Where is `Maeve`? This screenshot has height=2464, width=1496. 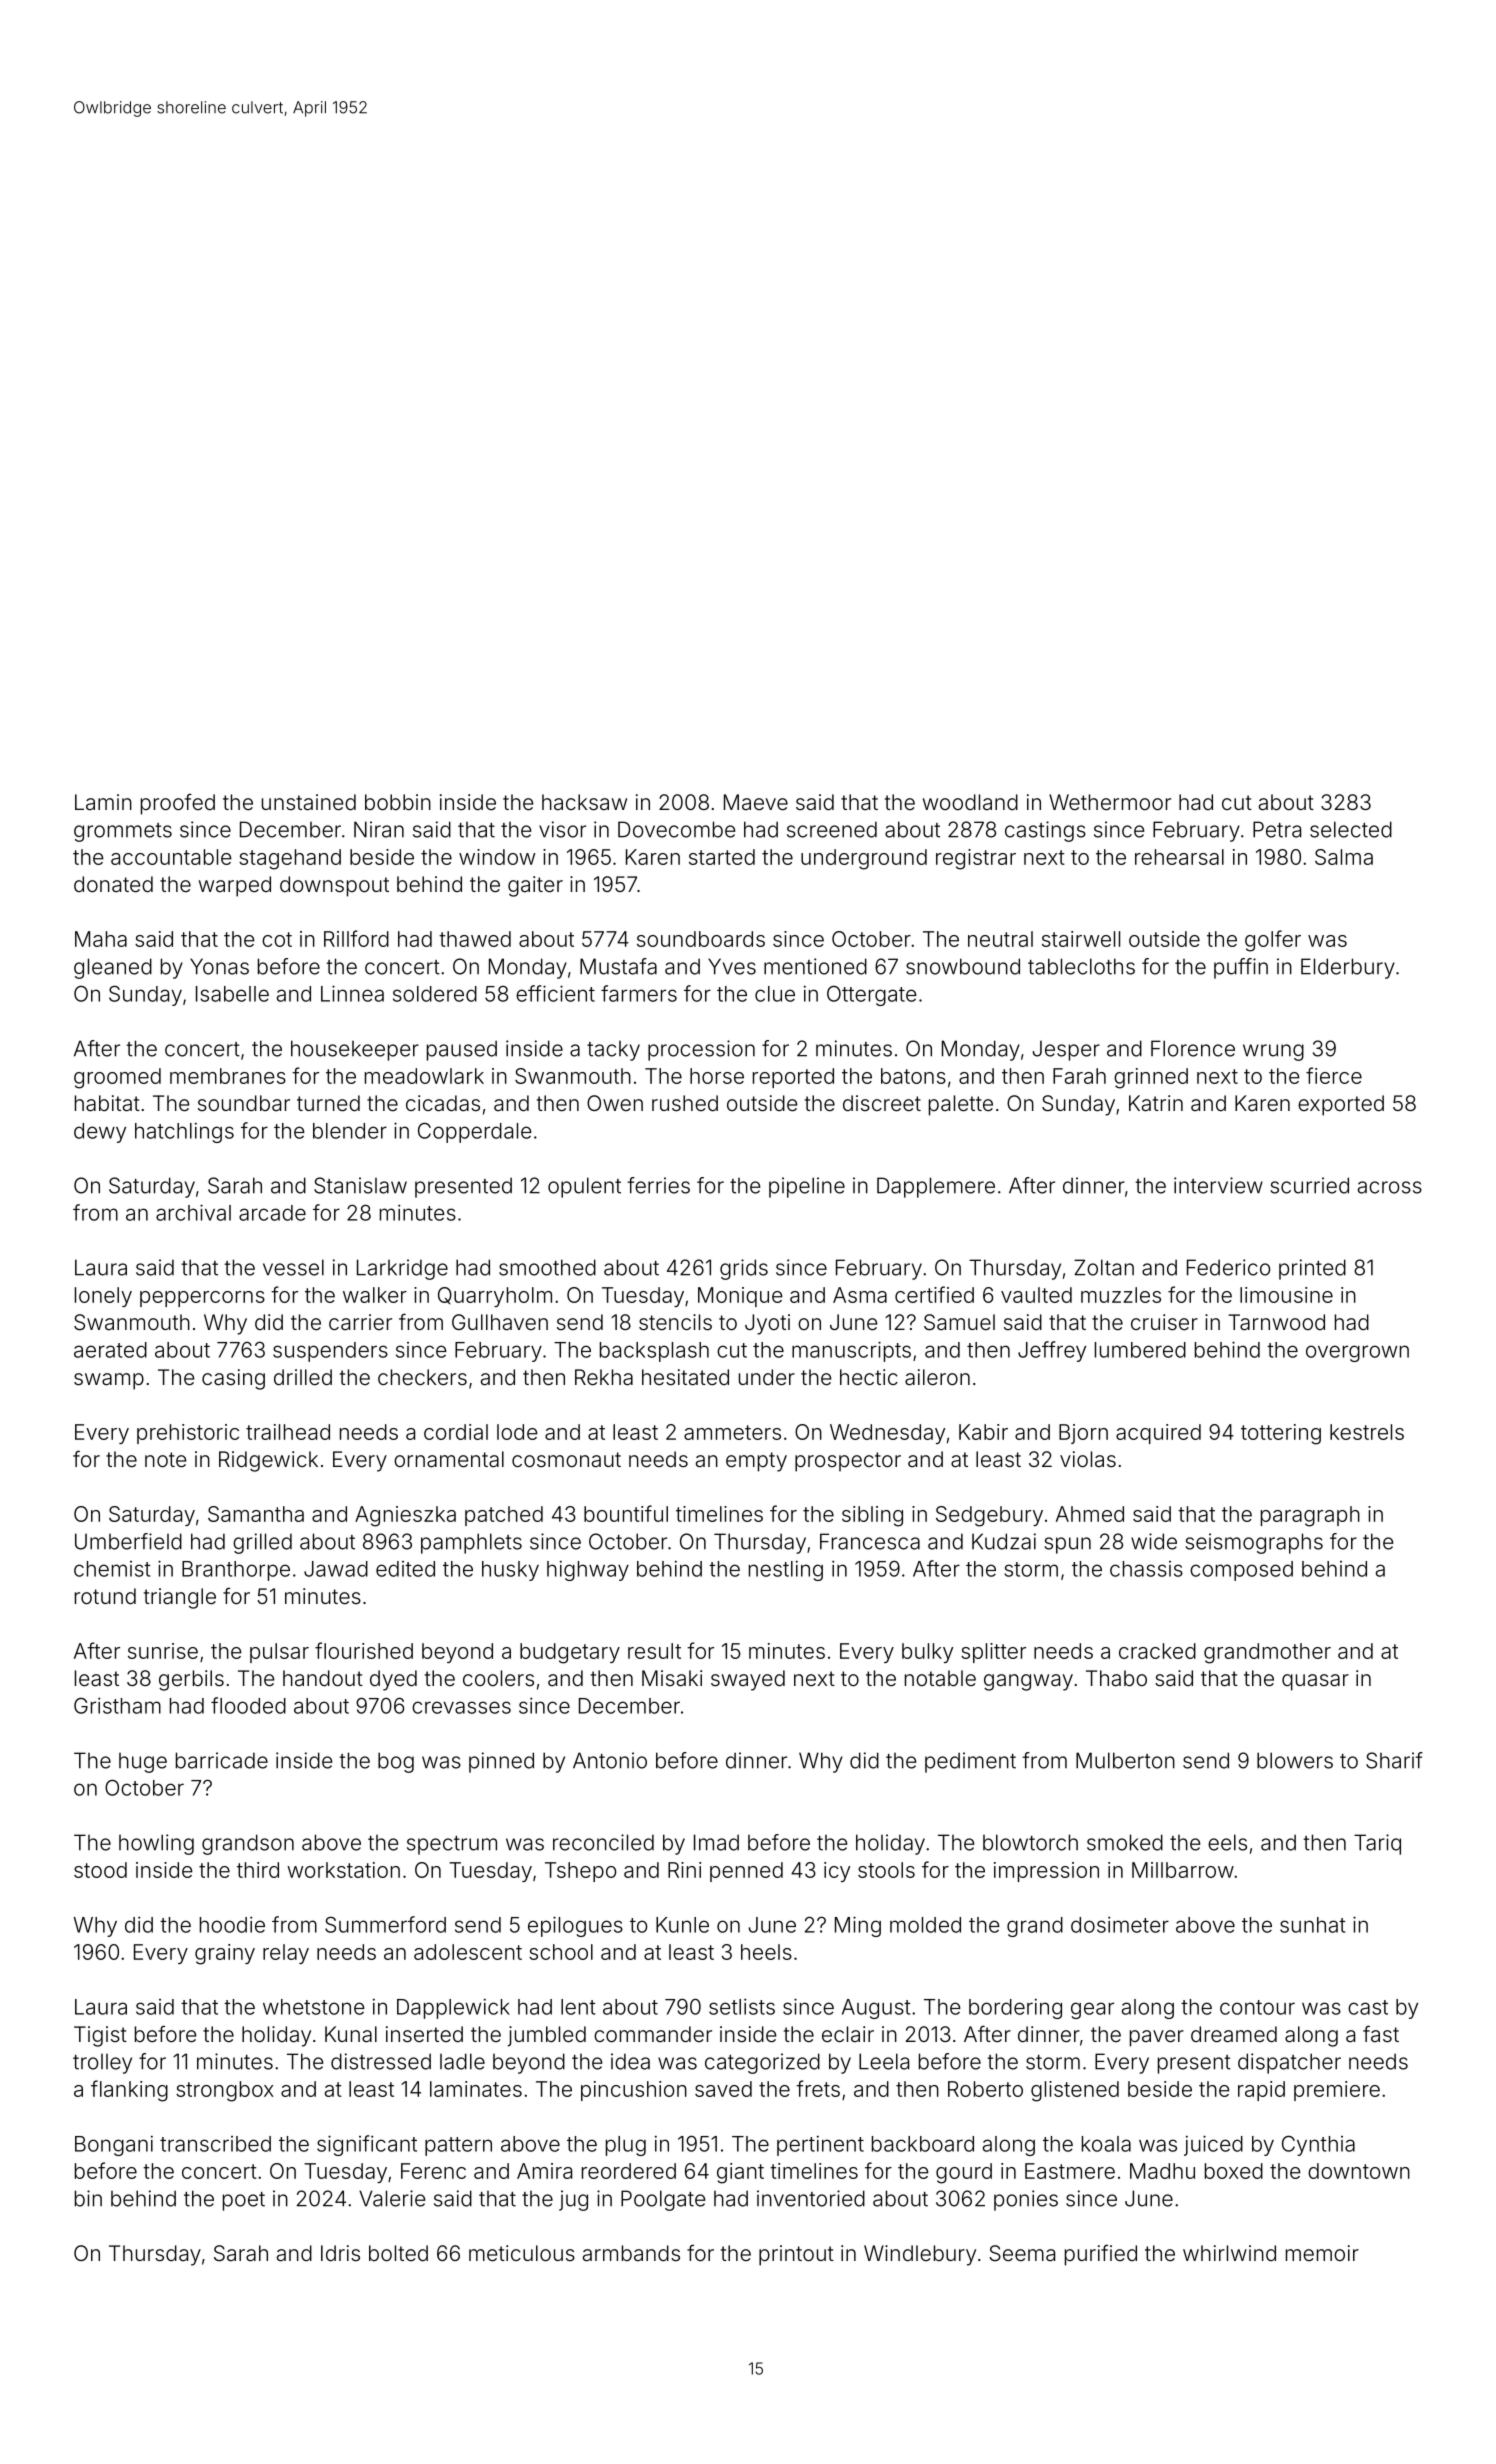
Maeve is located at coordinates (756, 802).
